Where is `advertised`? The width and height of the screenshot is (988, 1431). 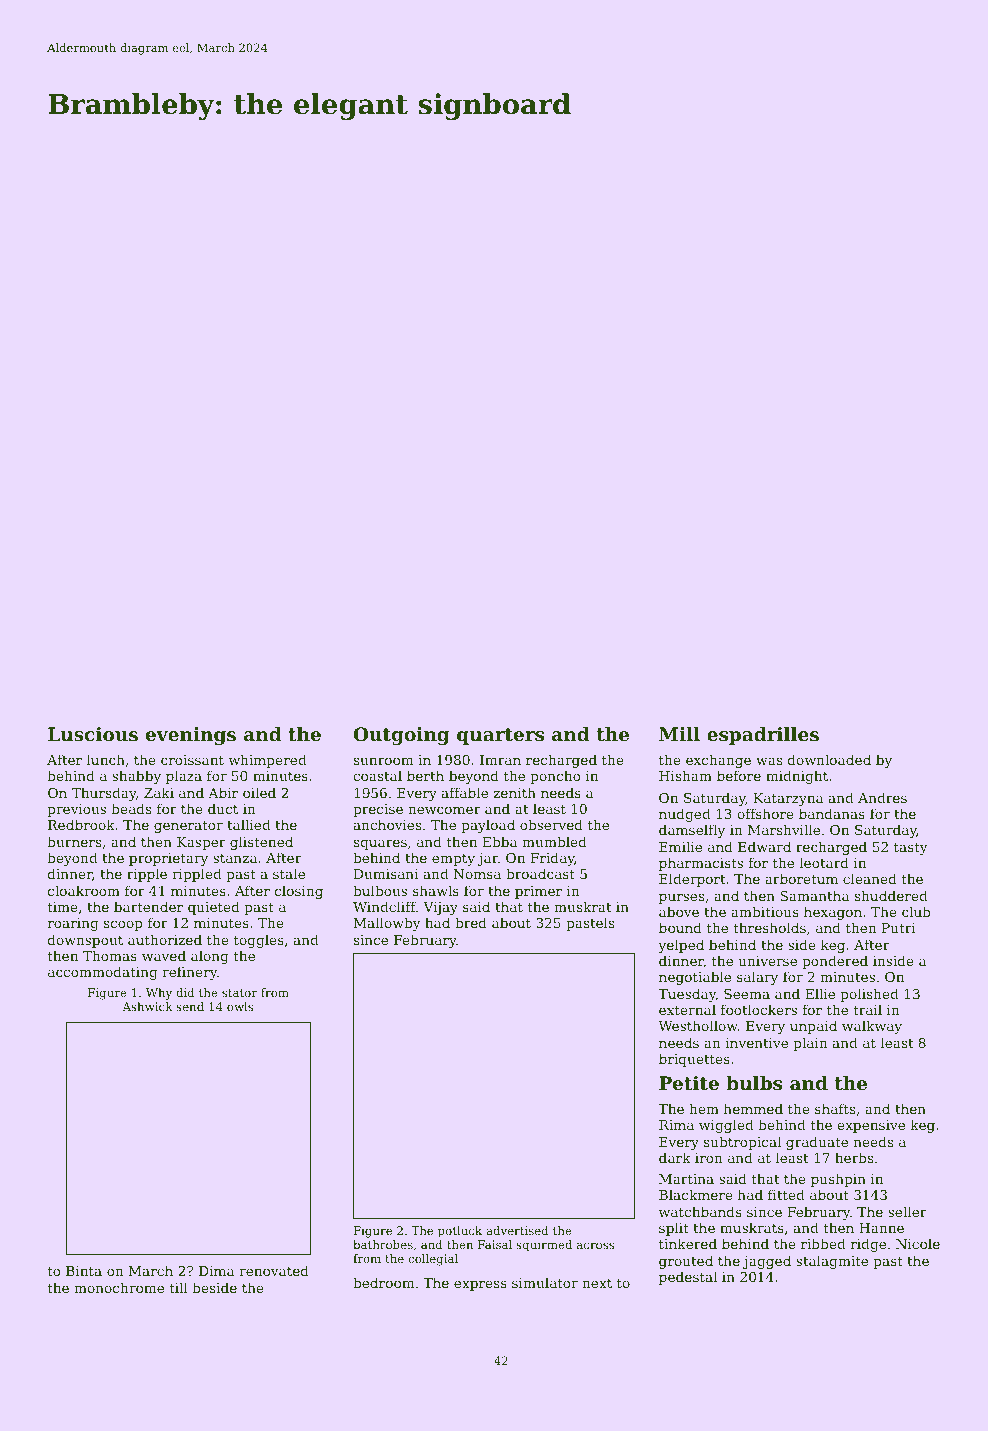
advertised is located at coordinates (517, 1230).
